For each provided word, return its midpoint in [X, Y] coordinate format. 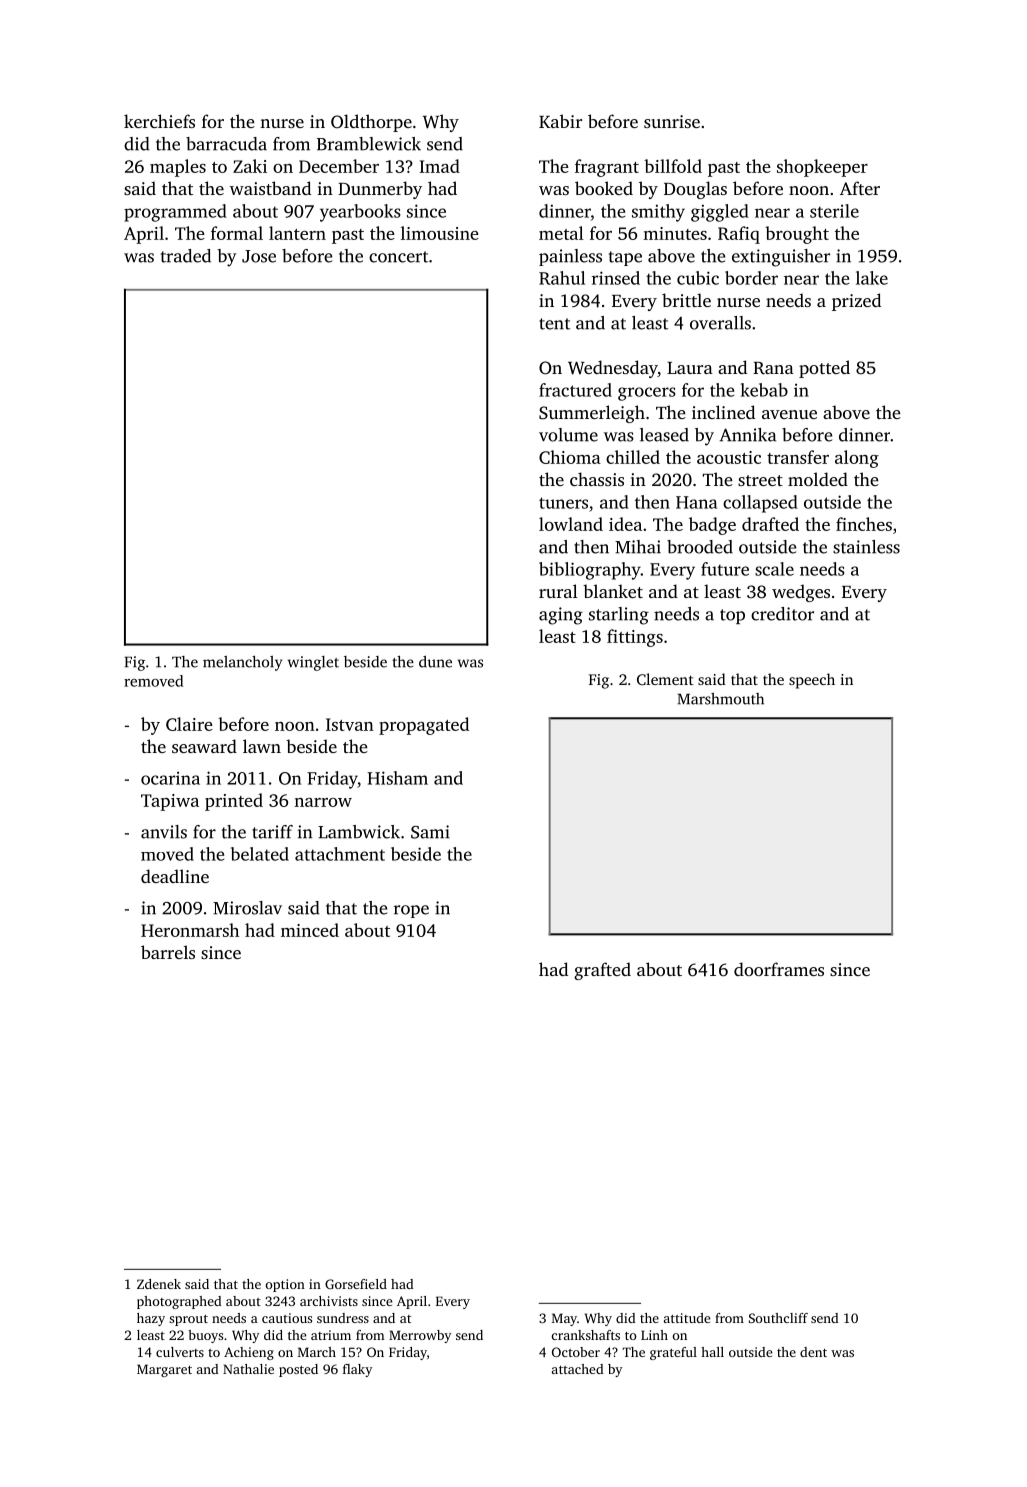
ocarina [170, 778]
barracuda [226, 144]
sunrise [672, 121]
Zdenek [159, 1284]
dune [435, 662]
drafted [770, 524]
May [564, 1319]
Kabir [560, 121]
